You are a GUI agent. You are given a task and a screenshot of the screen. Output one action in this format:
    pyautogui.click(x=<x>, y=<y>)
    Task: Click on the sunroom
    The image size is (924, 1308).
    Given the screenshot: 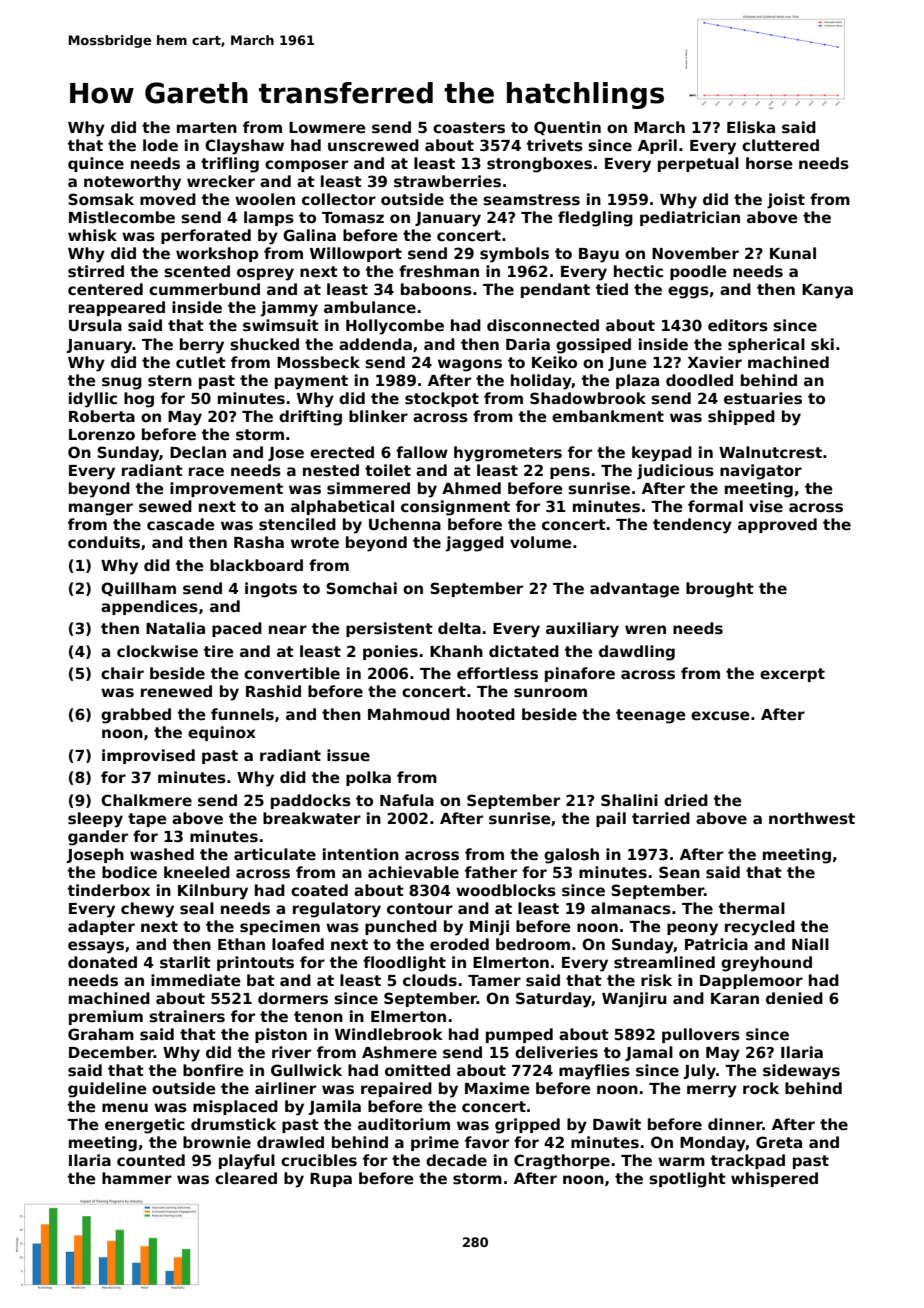 What is the action you would take?
    pyautogui.click(x=550, y=692)
